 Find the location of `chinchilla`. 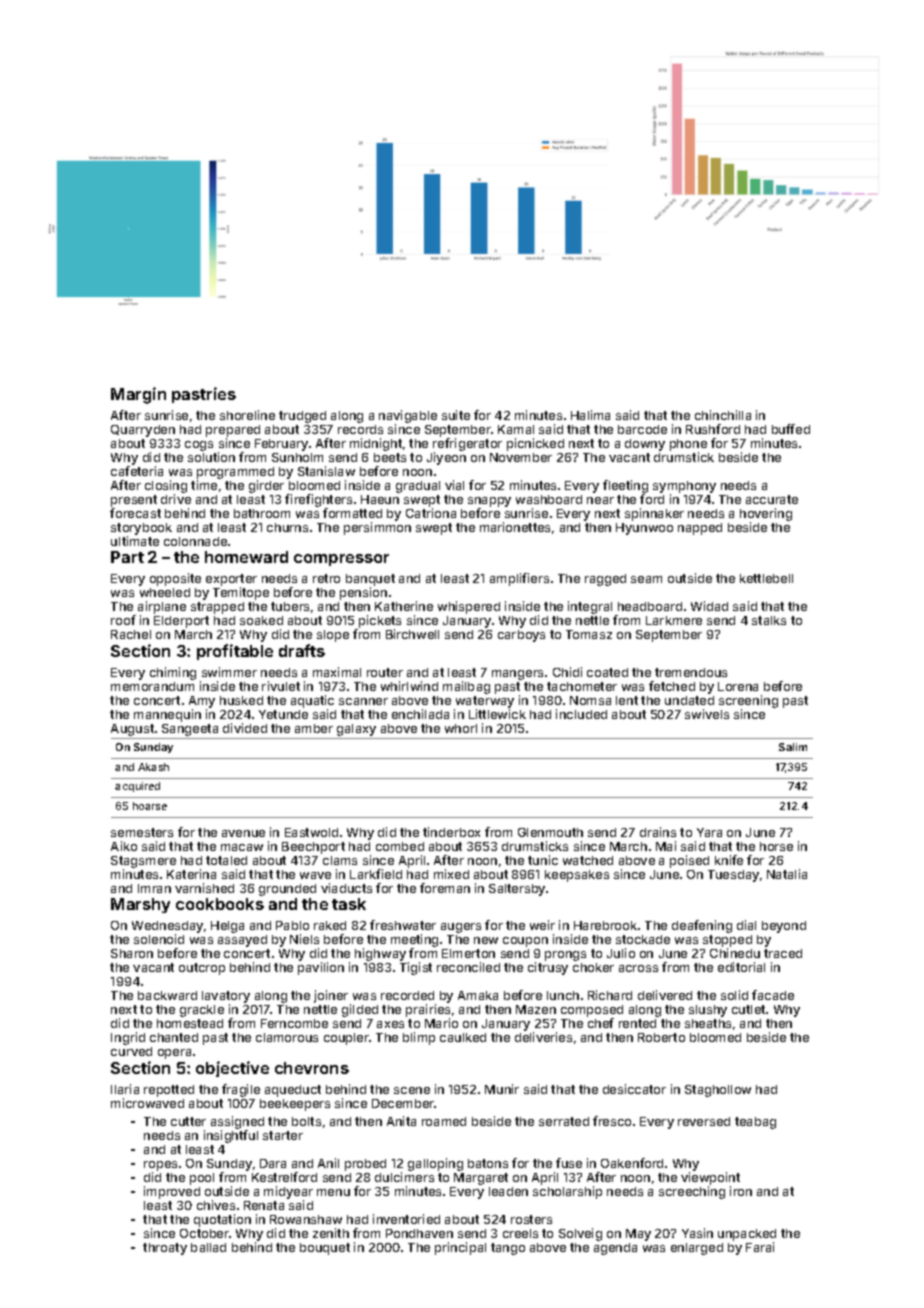

chinchilla is located at coordinates (723, 415).
